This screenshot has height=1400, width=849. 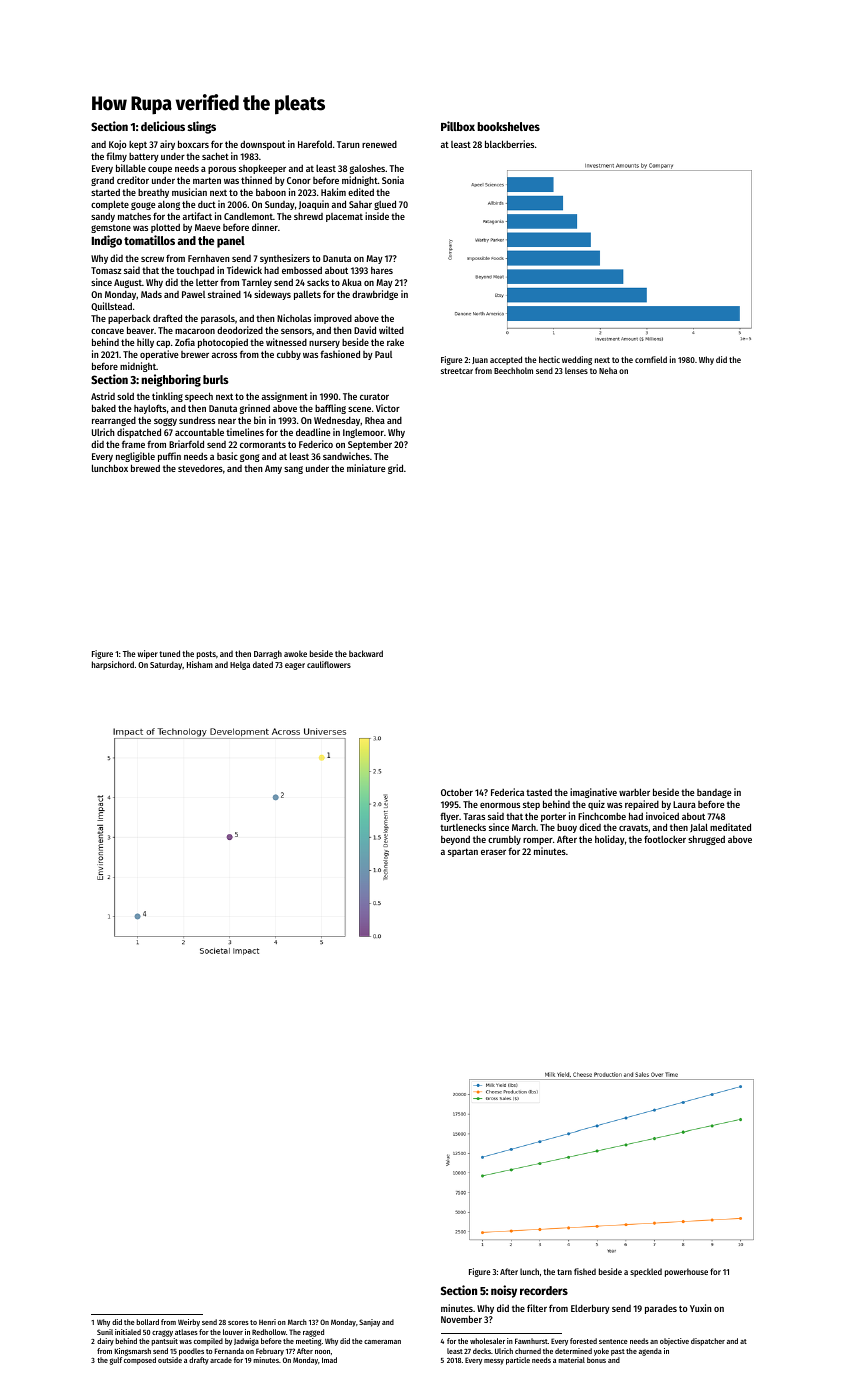 I want to click on Darragh, so click(x=268, y=654).
